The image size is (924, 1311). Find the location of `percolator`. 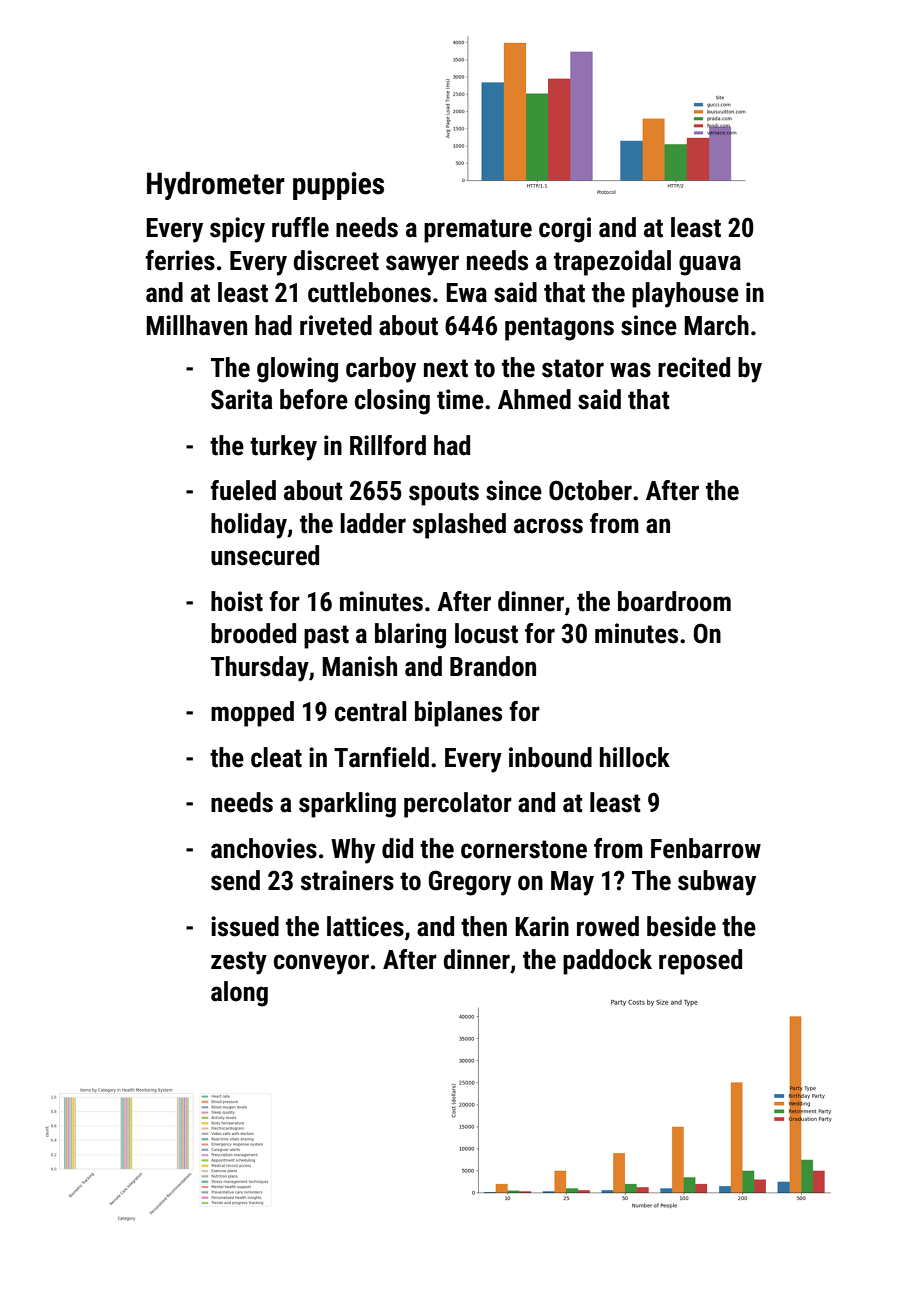

percolator is located at coordinates (458, 805).
